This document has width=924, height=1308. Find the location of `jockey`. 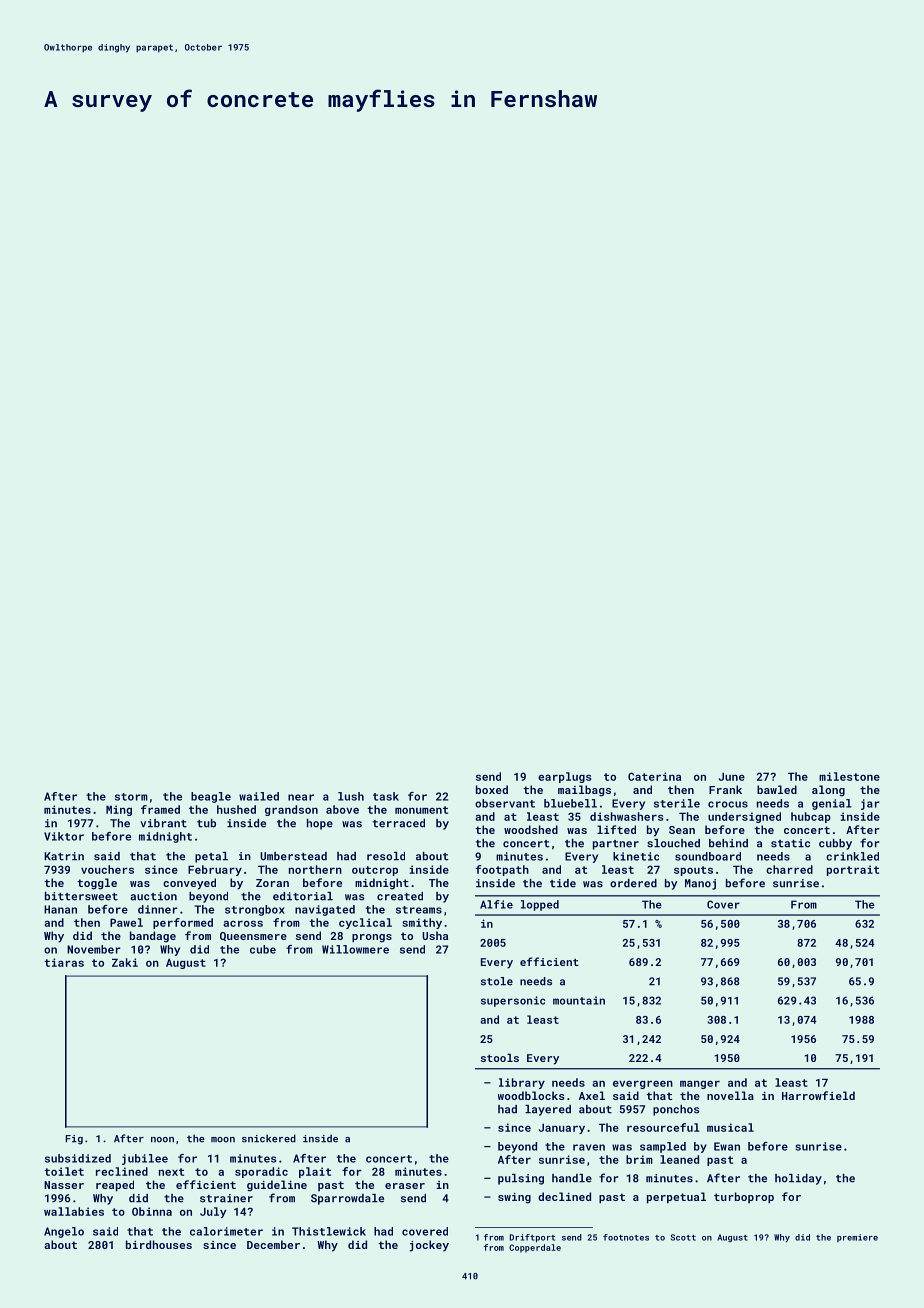

jockey is located at coordinates (429, 1246).
